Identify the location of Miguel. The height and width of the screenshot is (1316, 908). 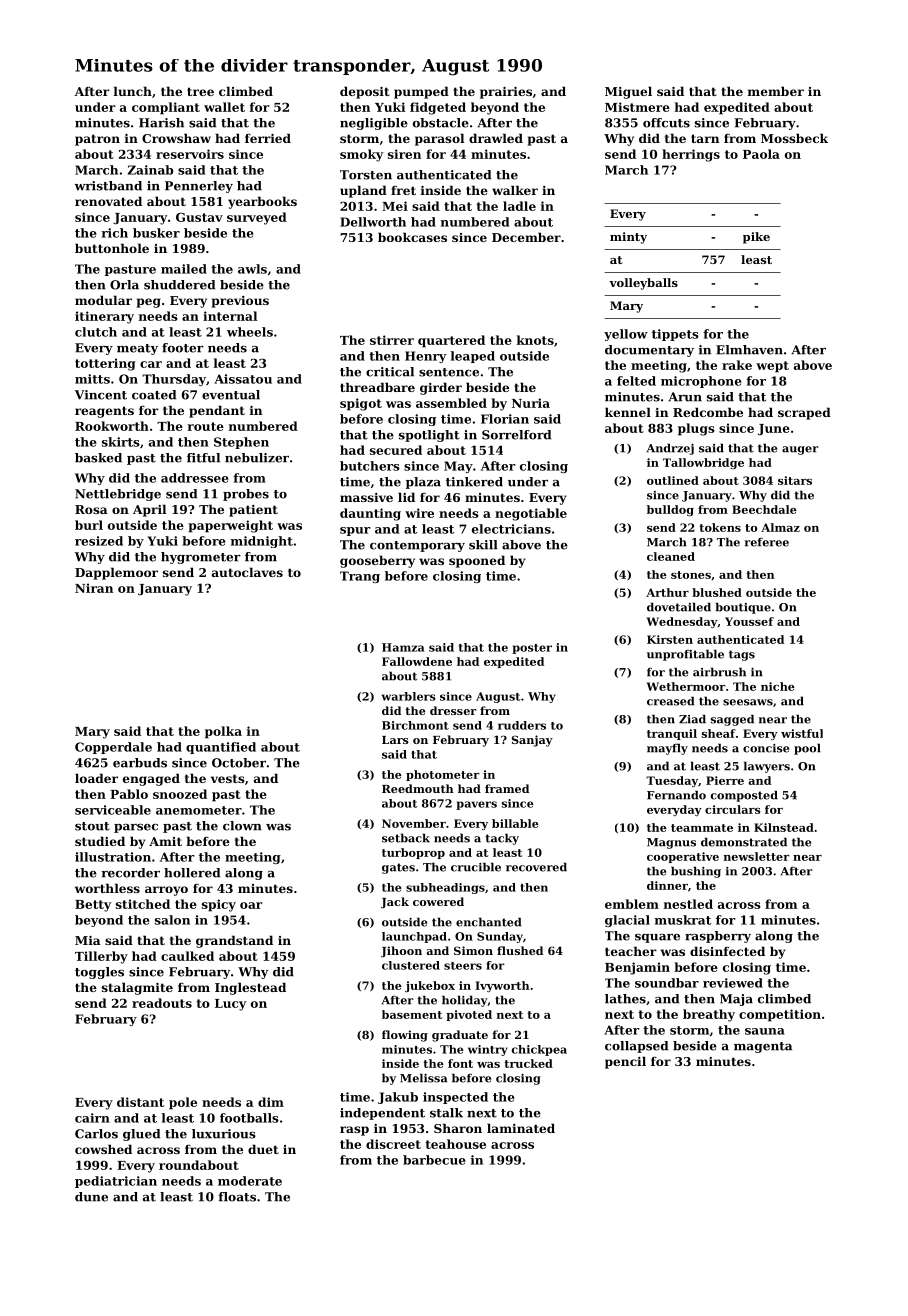
(628, 92).
